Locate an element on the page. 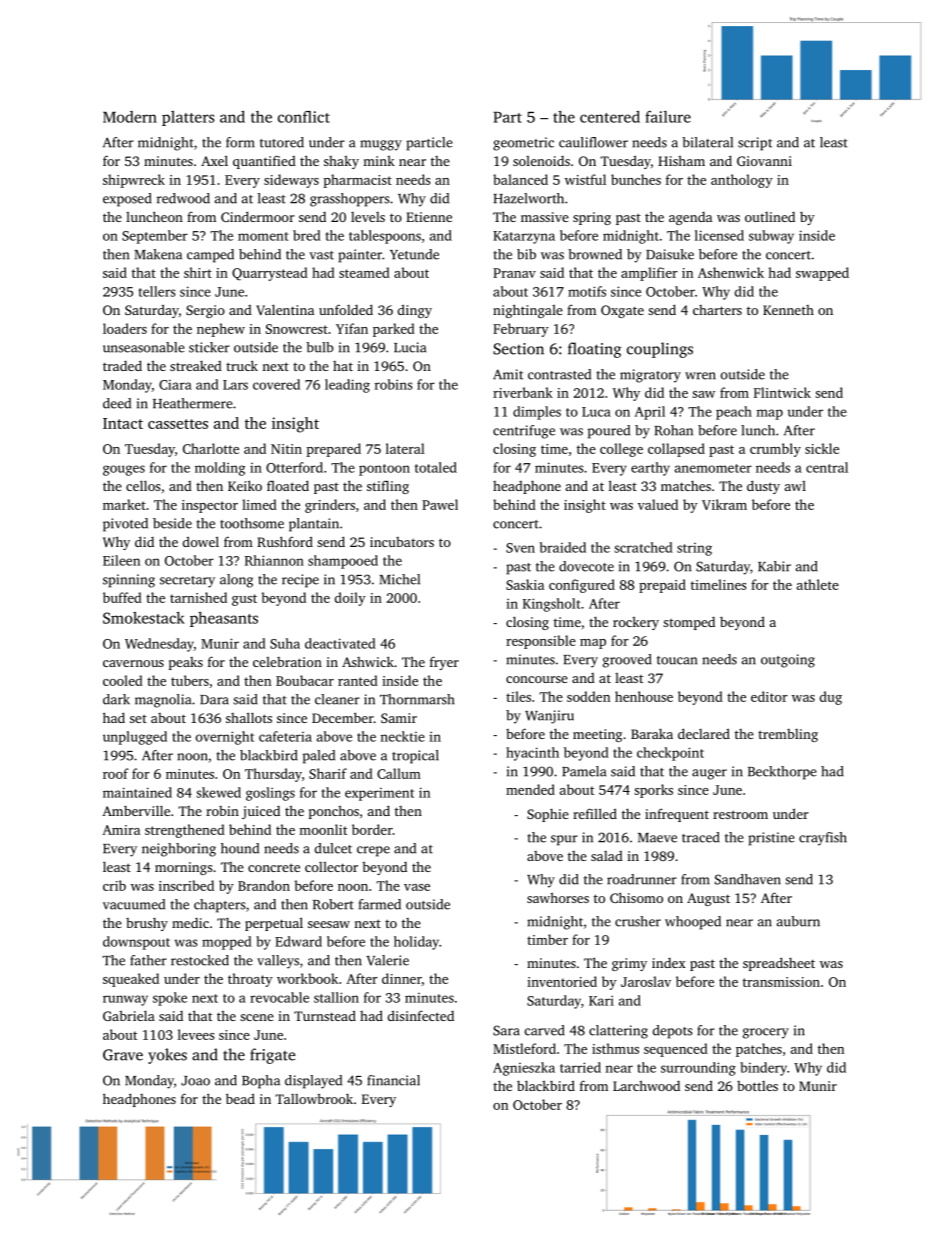 The width and height of the page is (952, 1233). Rohan is located at coordinates (673, 430).
